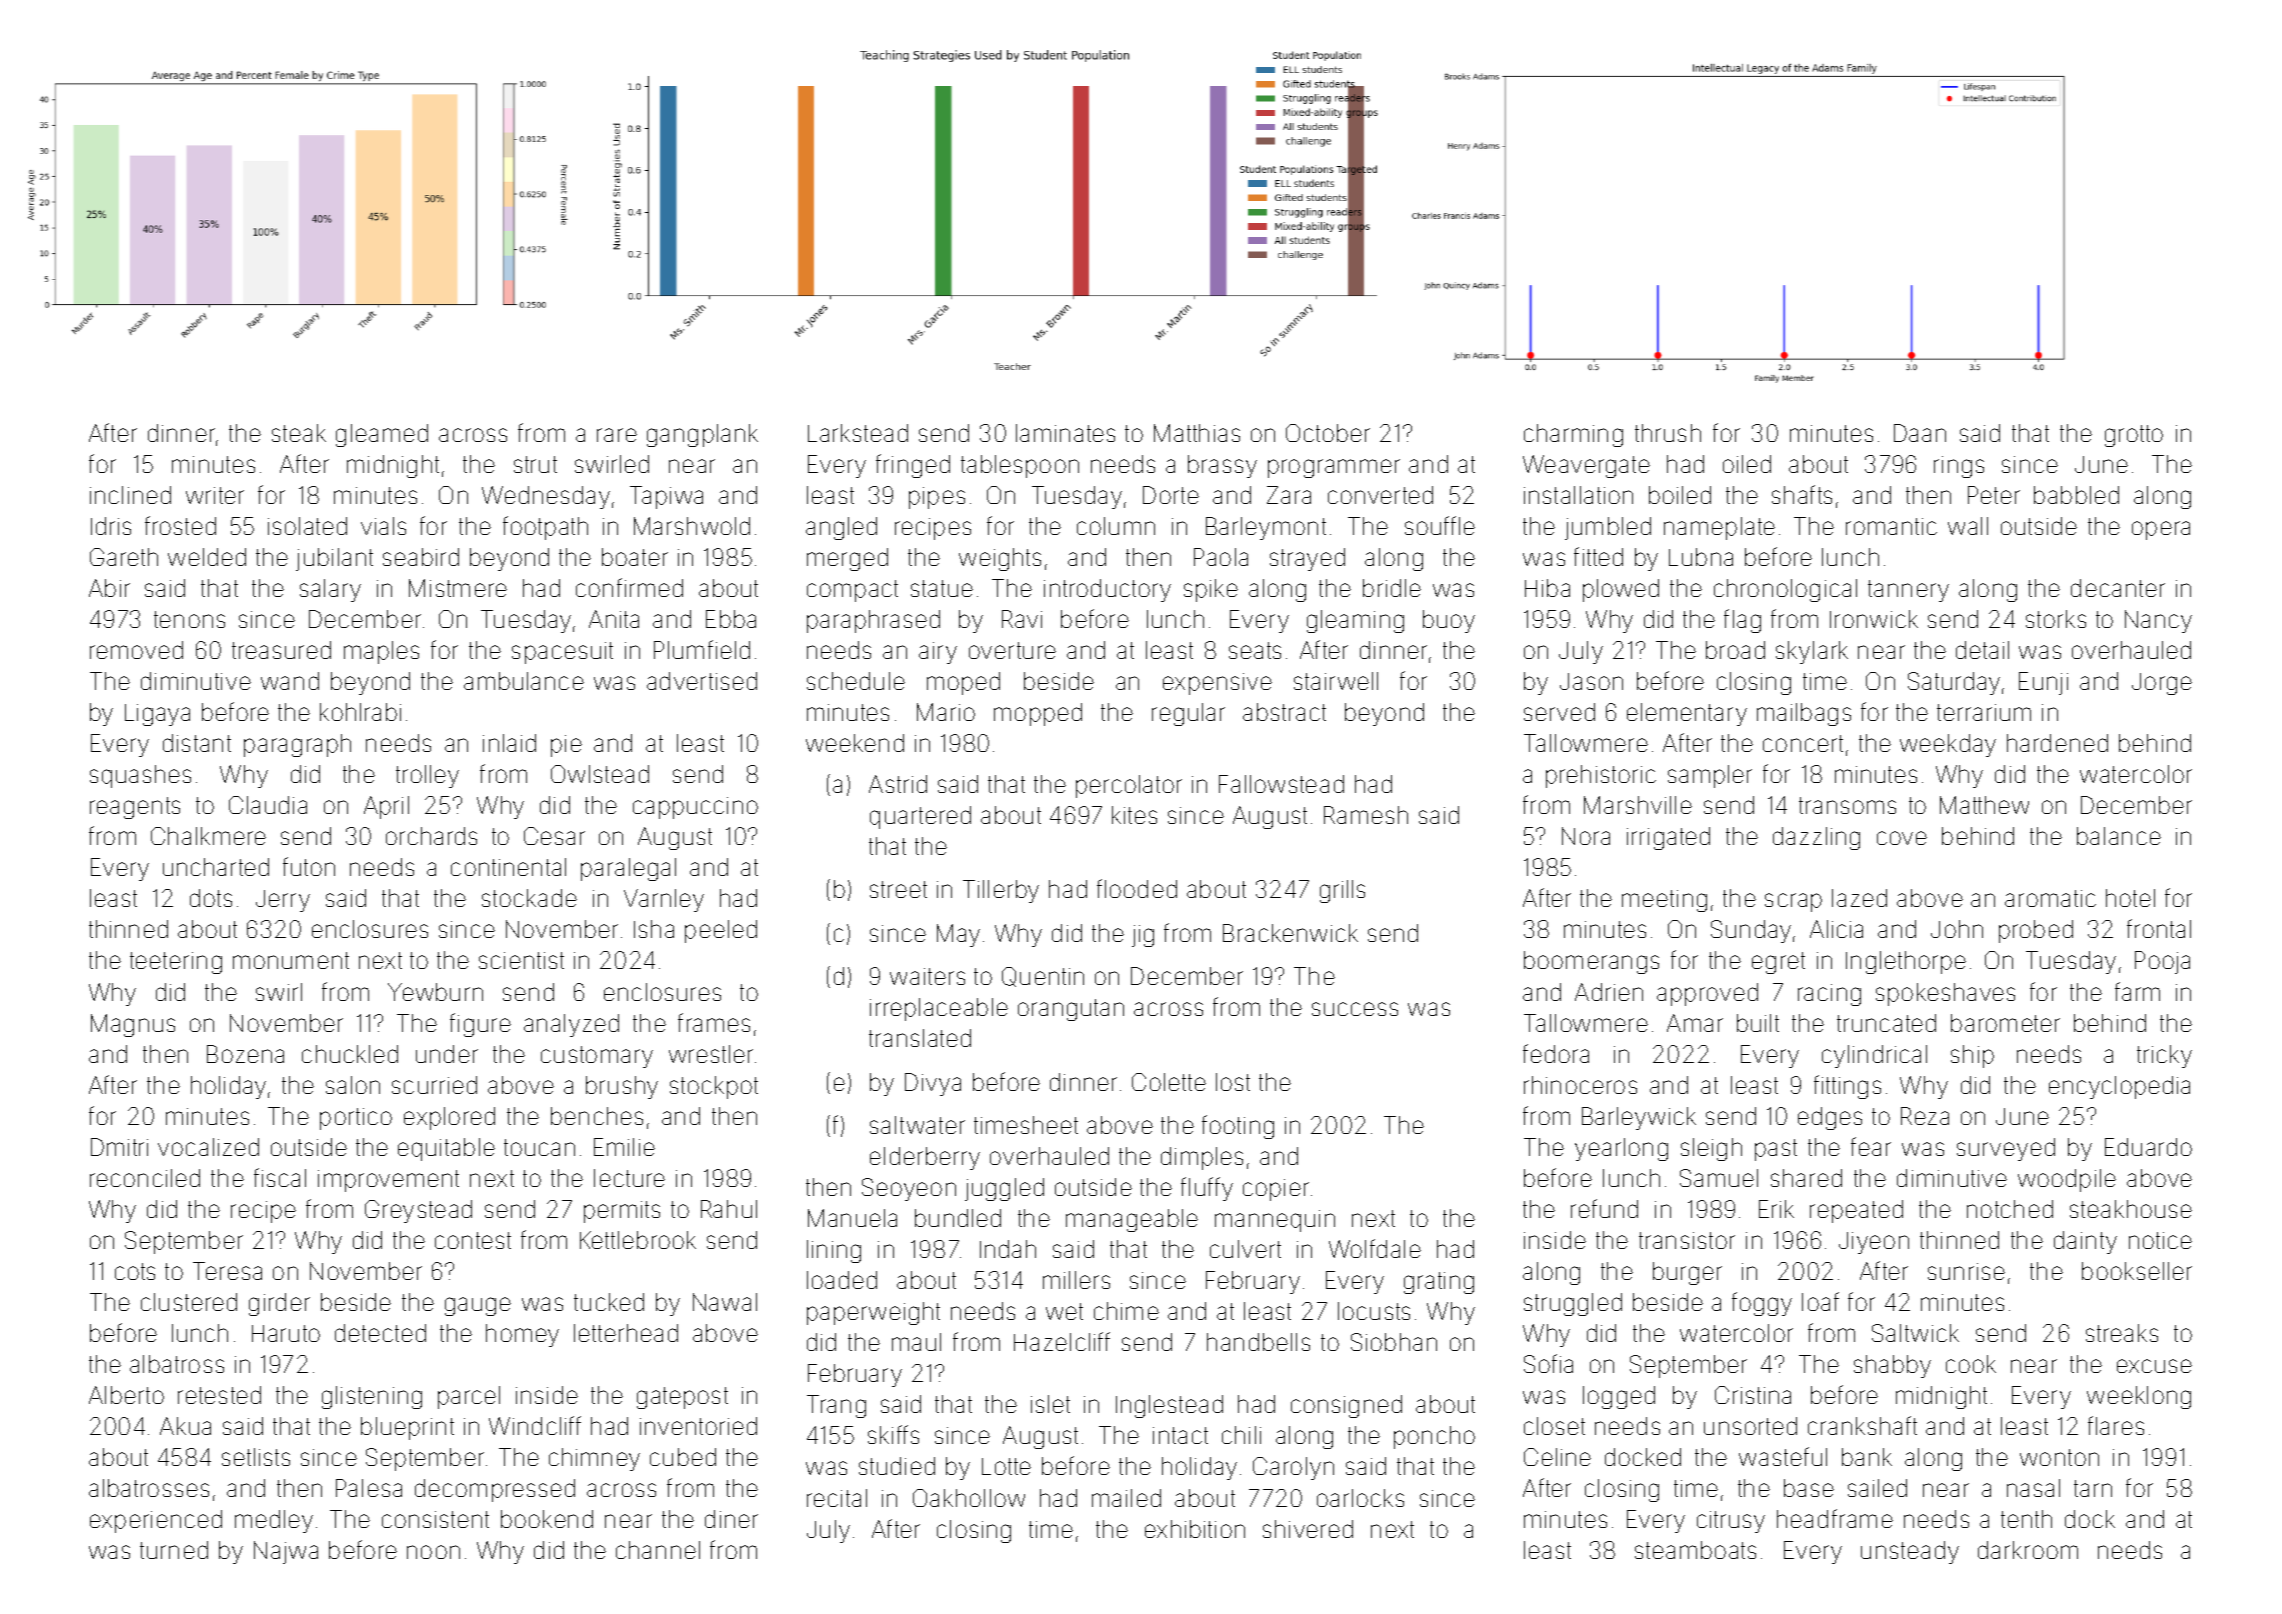 The height and width of the page is (1614, 2282). What do you see at coordinates (1360, 1498) in the page?
I see `oarlocks` at bounding box center [1360, 1498].
